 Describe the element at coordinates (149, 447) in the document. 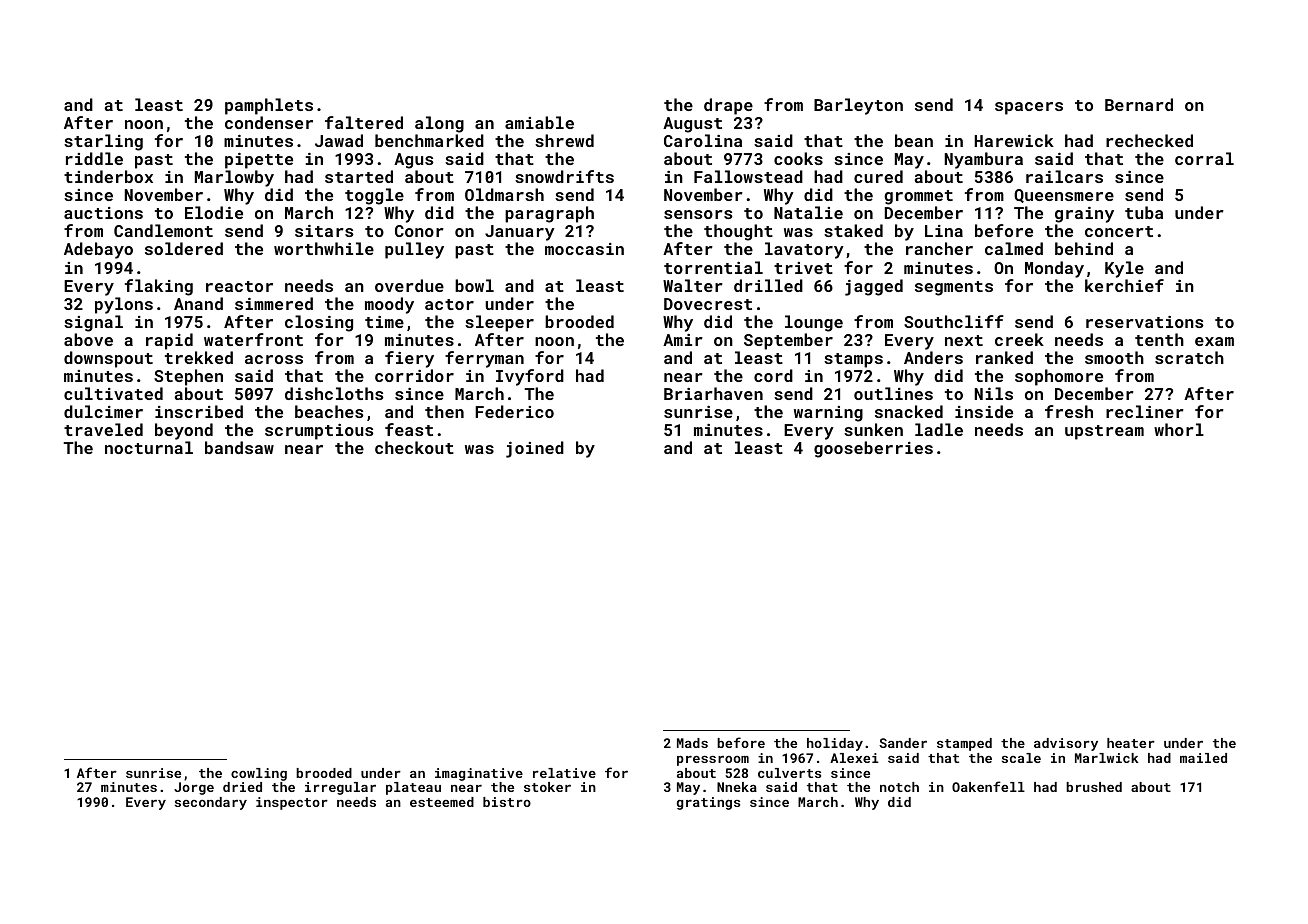

I see `nocturnal` at that location.
